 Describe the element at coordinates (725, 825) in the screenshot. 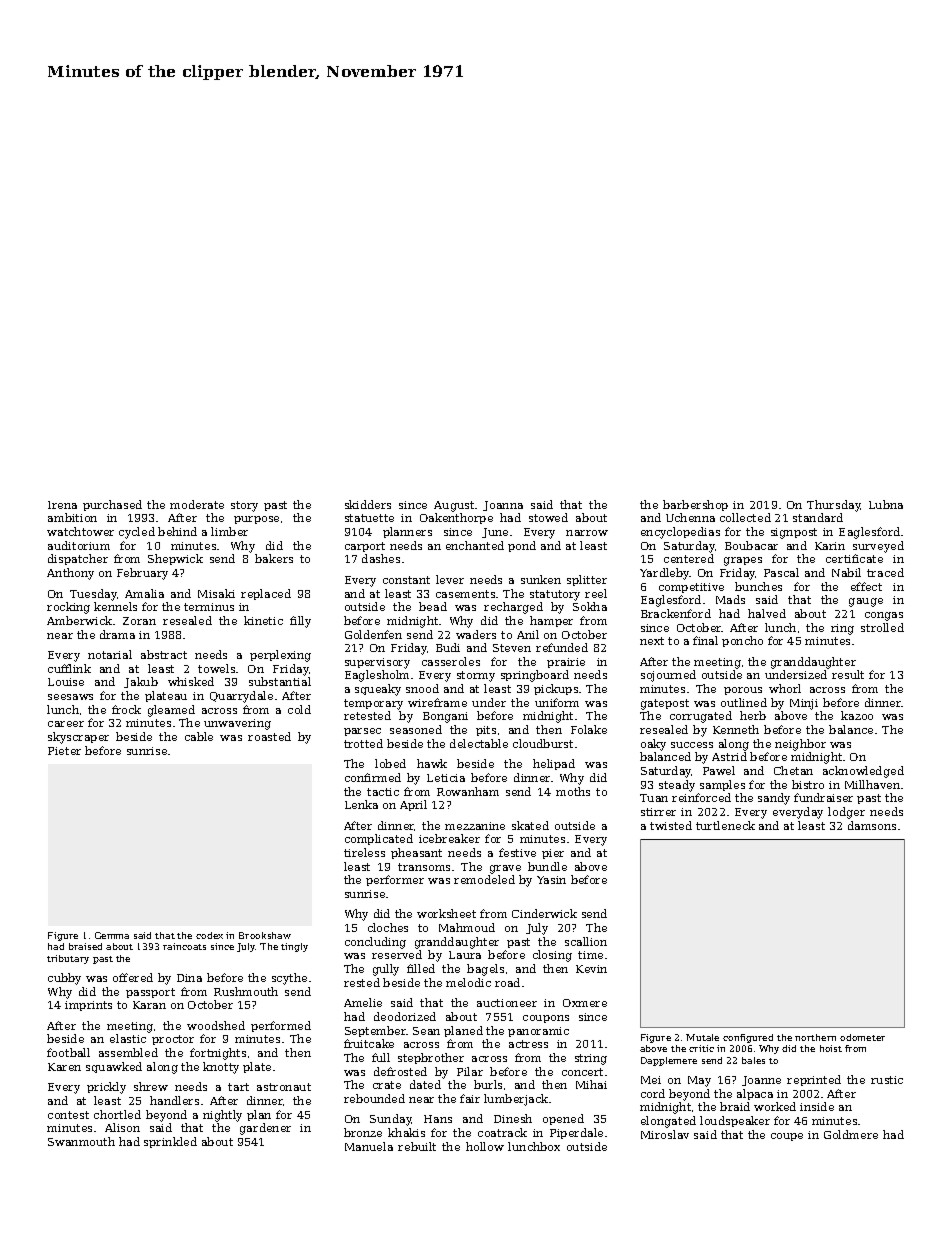

I see `turtleneck` at that location.
